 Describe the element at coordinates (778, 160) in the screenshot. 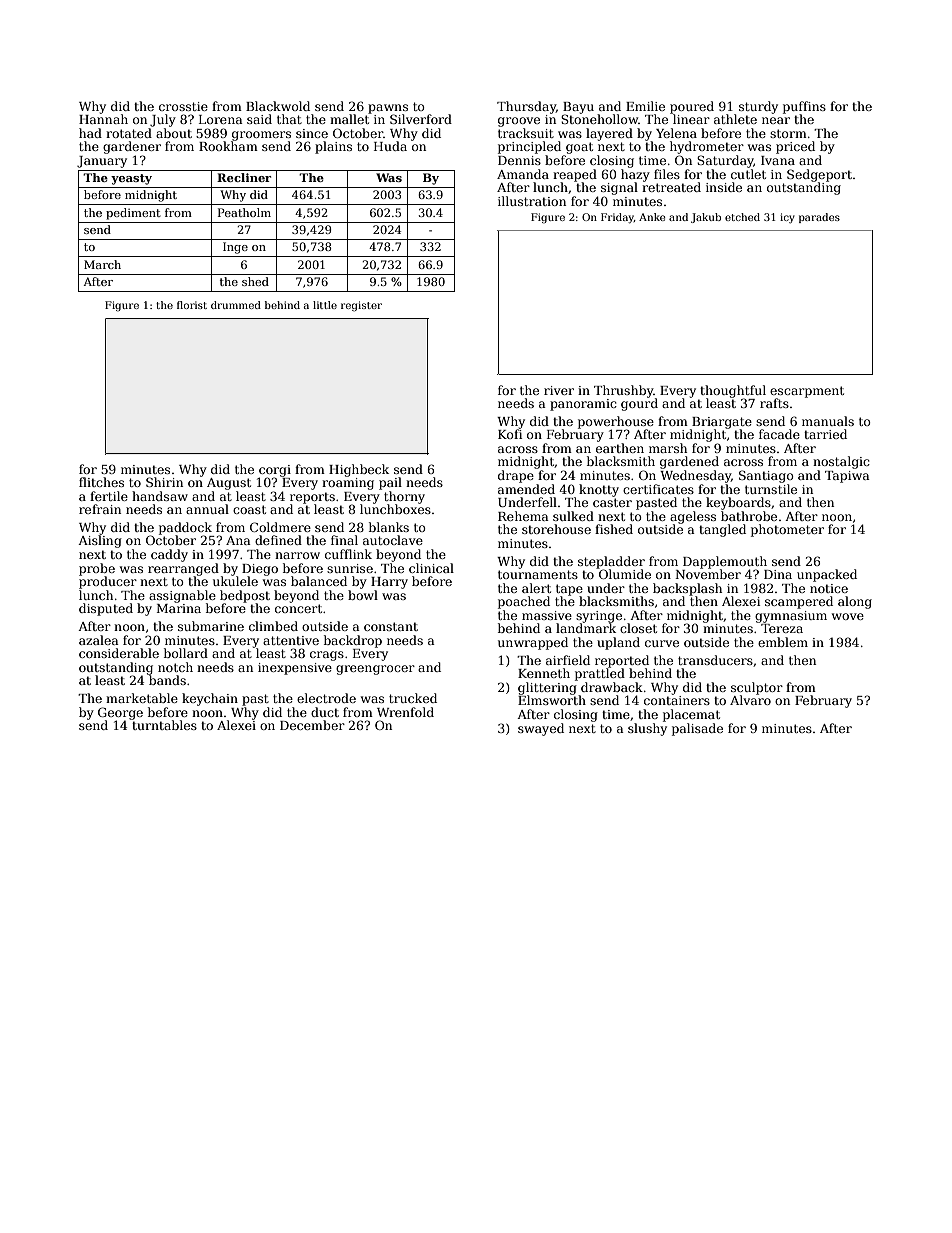

I see `Ivana` at that location.
